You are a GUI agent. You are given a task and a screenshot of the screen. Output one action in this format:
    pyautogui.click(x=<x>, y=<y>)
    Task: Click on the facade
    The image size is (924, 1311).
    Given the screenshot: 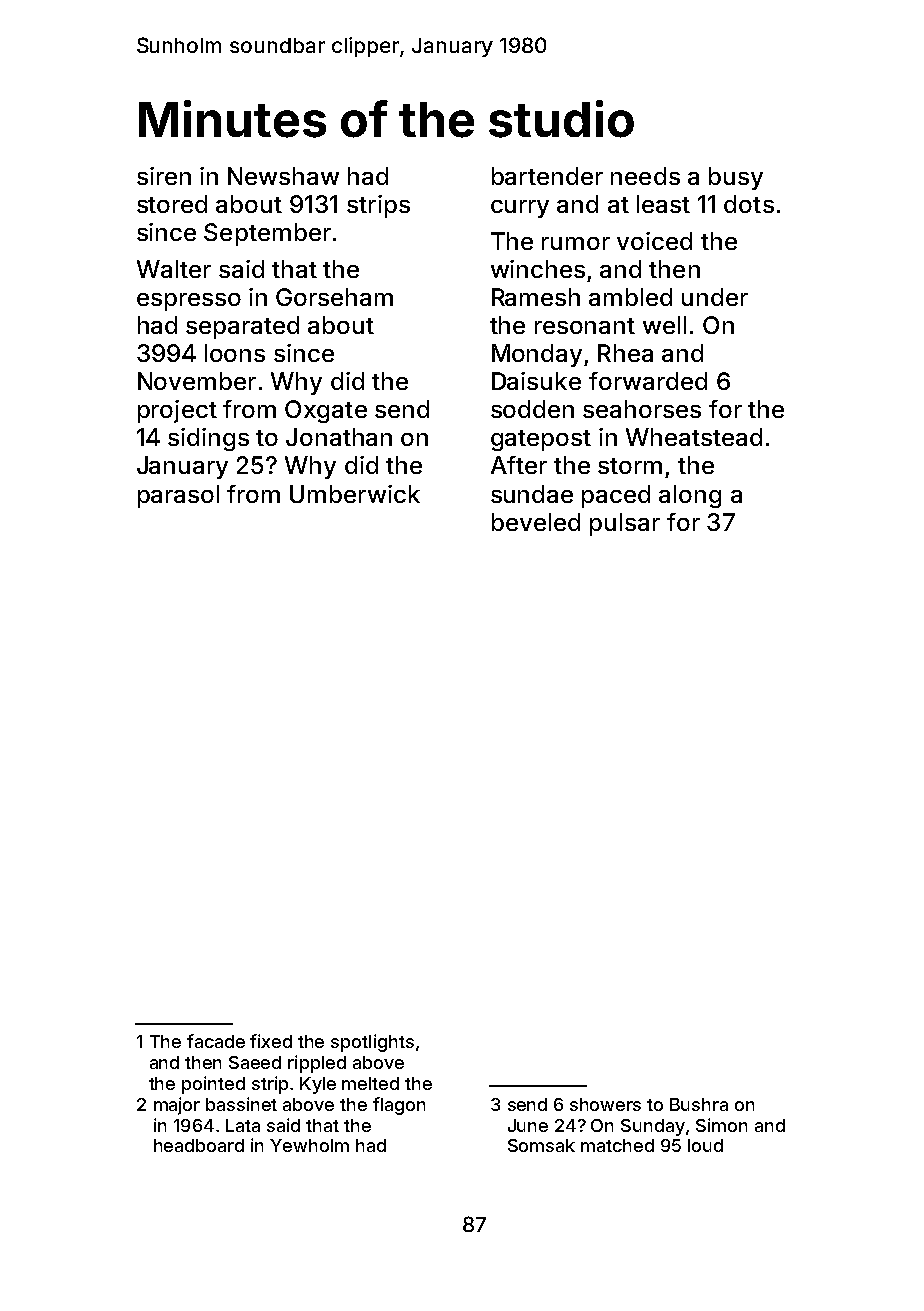 What is the action you would take?
    pyautogui.click(x=216, y=1041)
